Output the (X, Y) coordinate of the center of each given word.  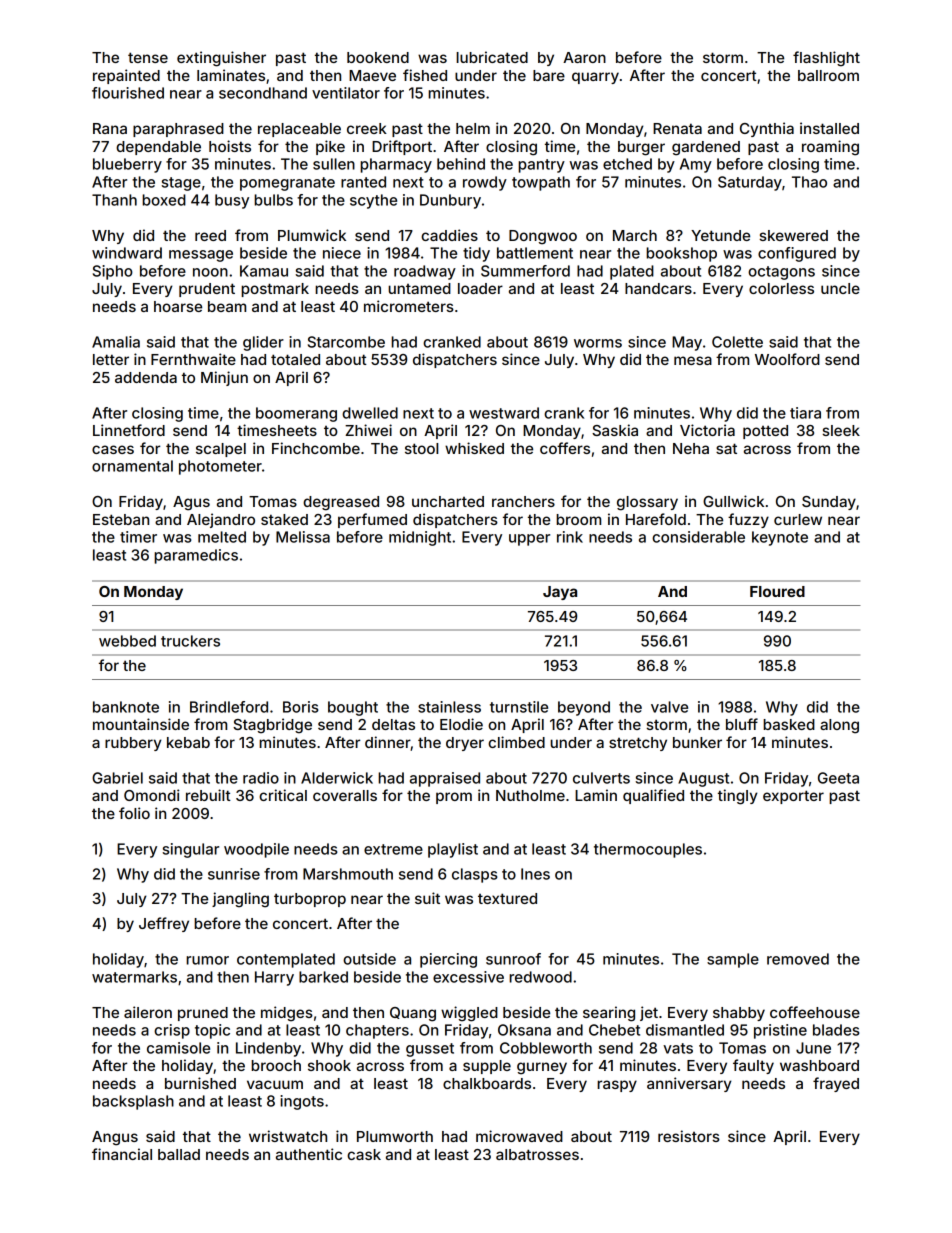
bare (549, 75)
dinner (388, 743)
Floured (777, 591)
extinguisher (221, 59)
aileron (148, 1012)
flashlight (826, 59)
